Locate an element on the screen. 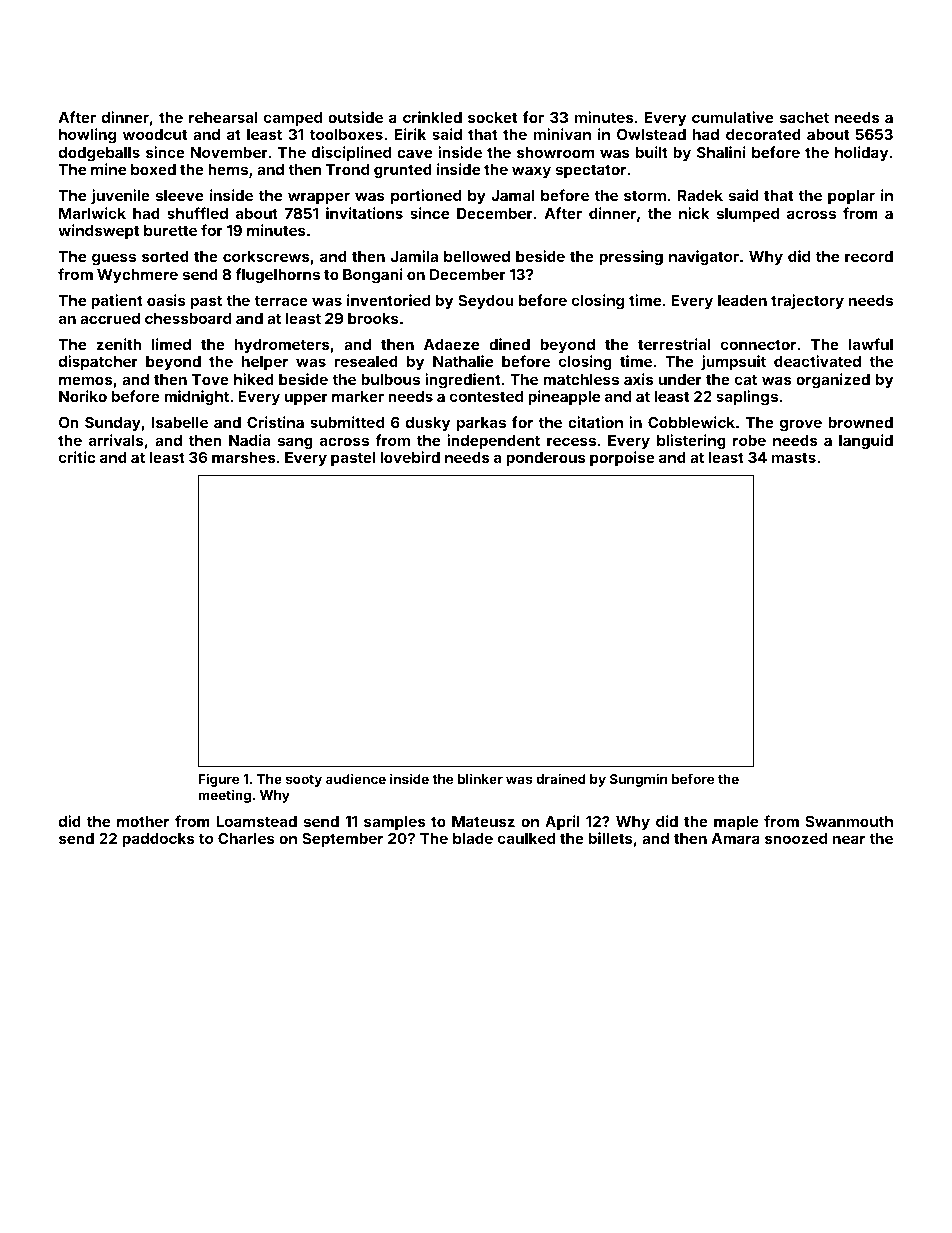 The width and height of the screenshot is (952, 1233). sachet is located at coordinates (804, 117).
